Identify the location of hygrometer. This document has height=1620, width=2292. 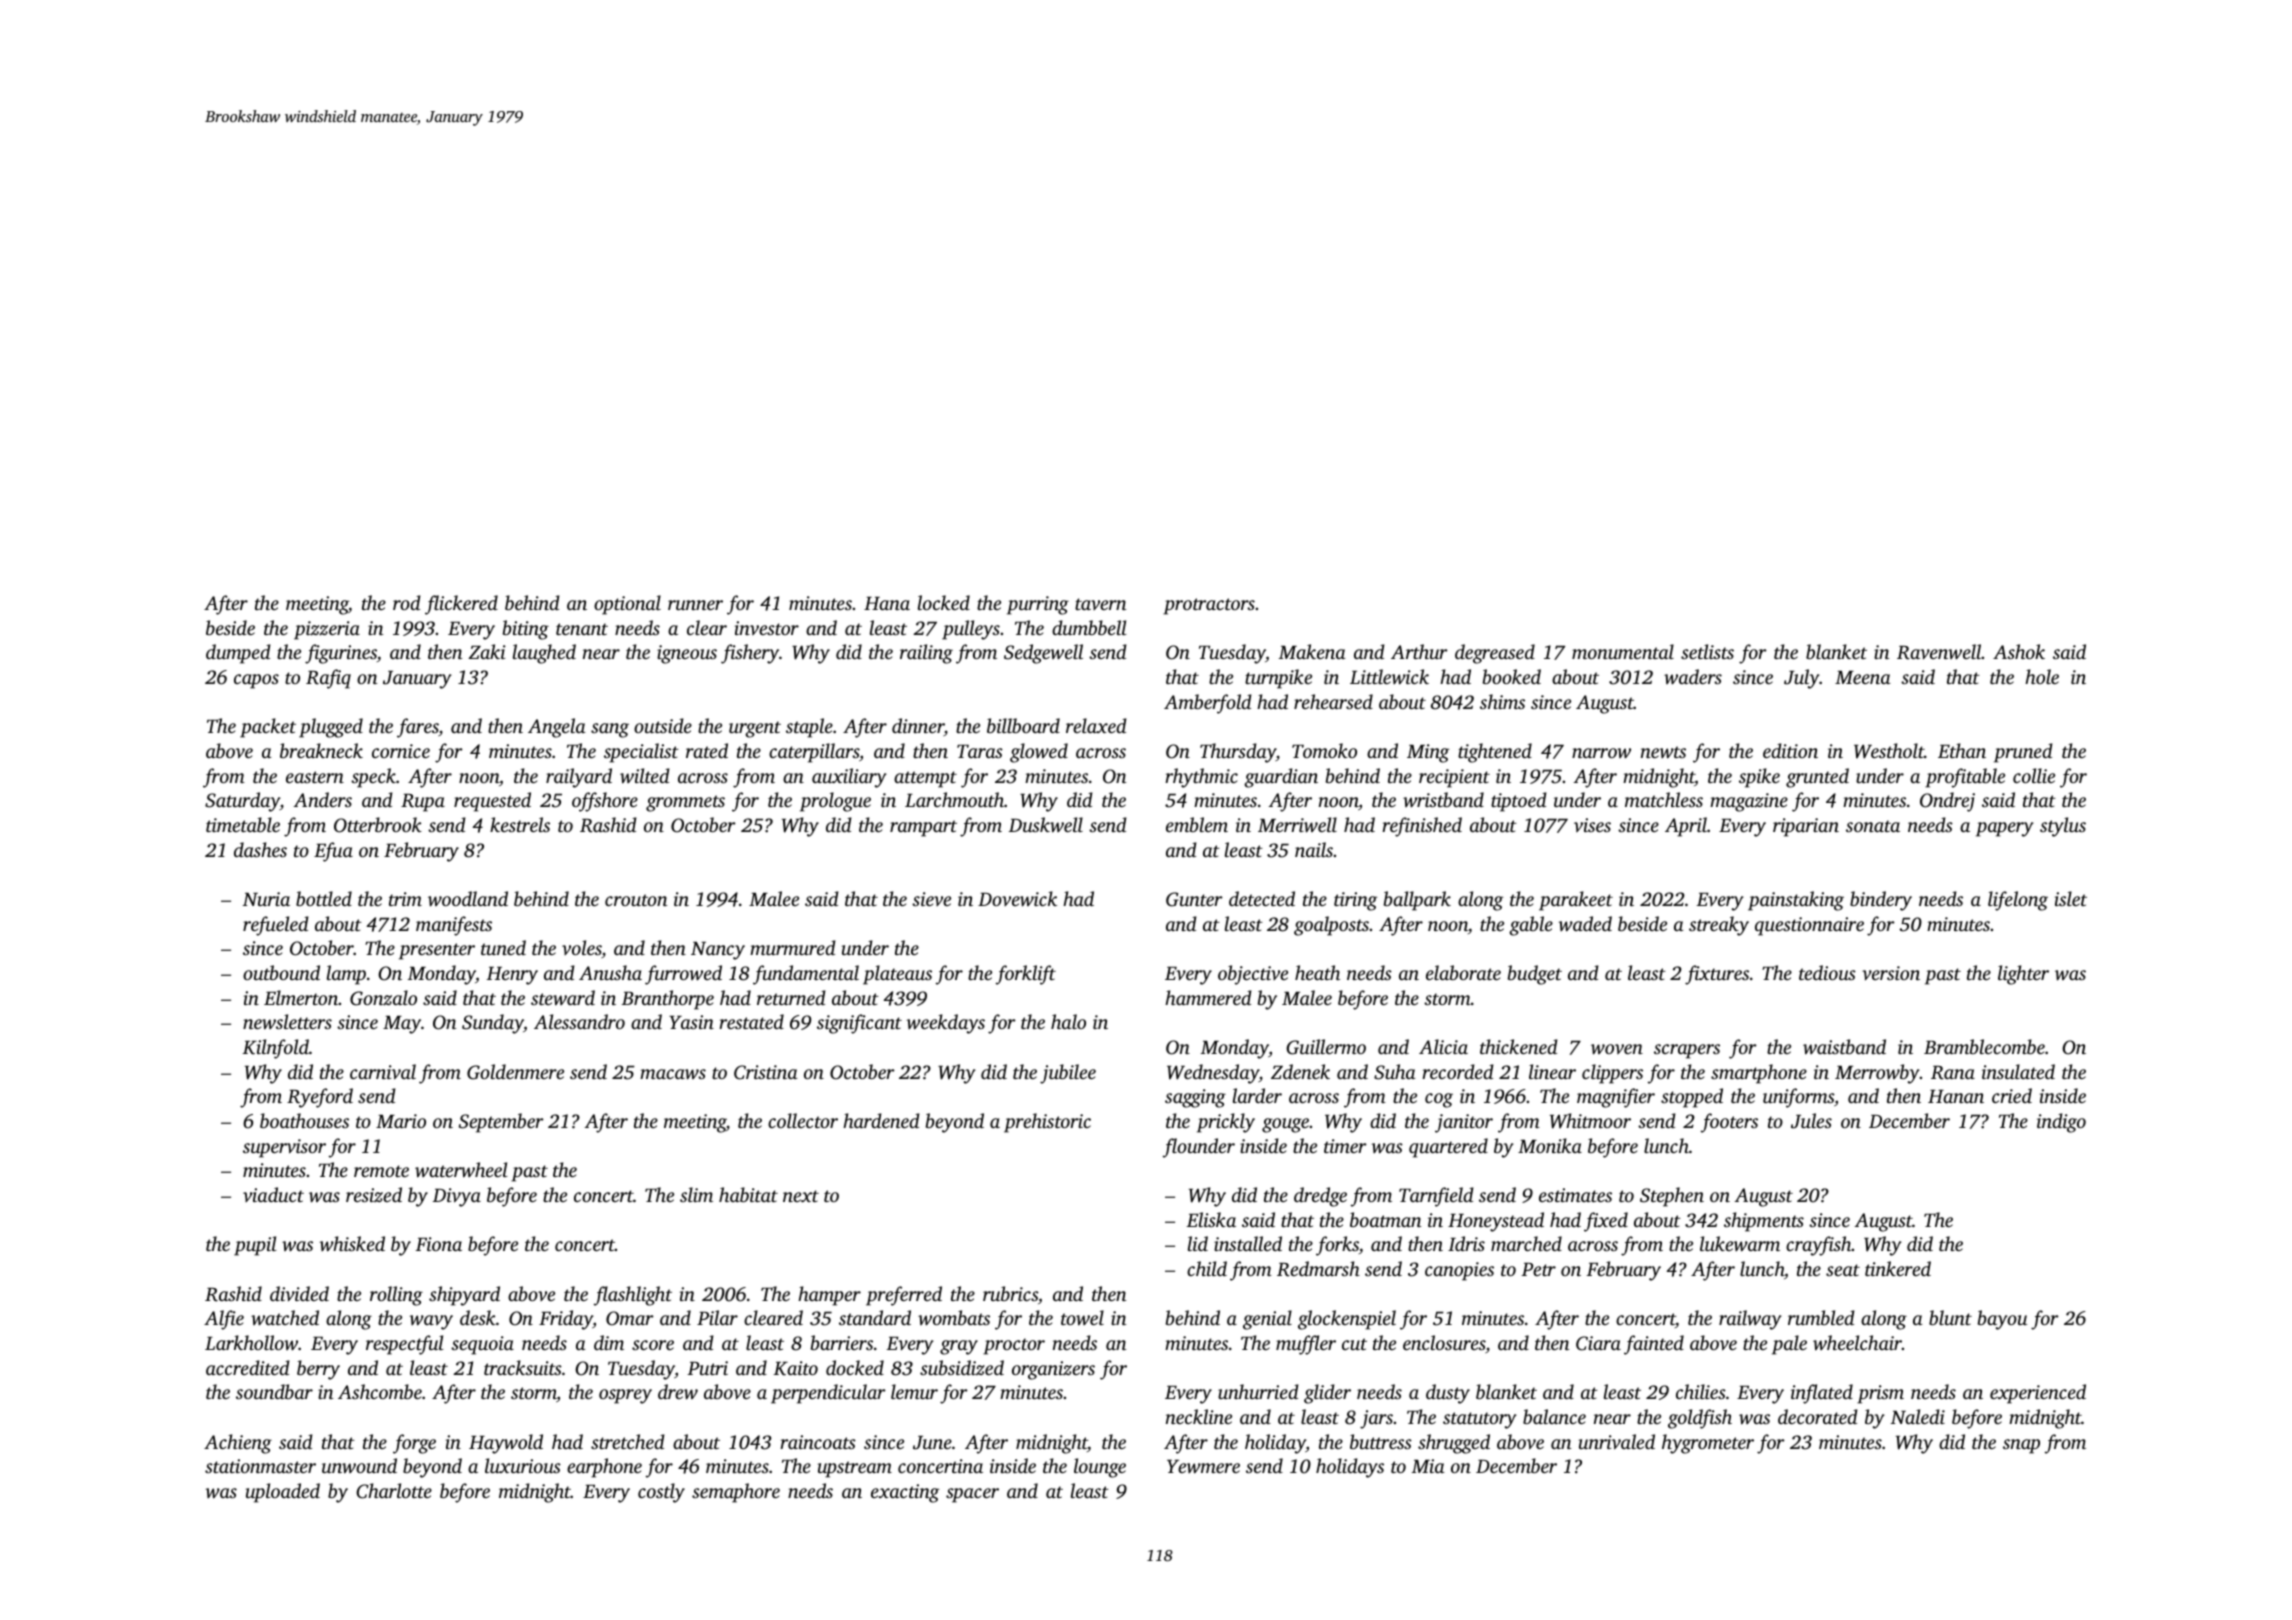
(1708, 1444).
